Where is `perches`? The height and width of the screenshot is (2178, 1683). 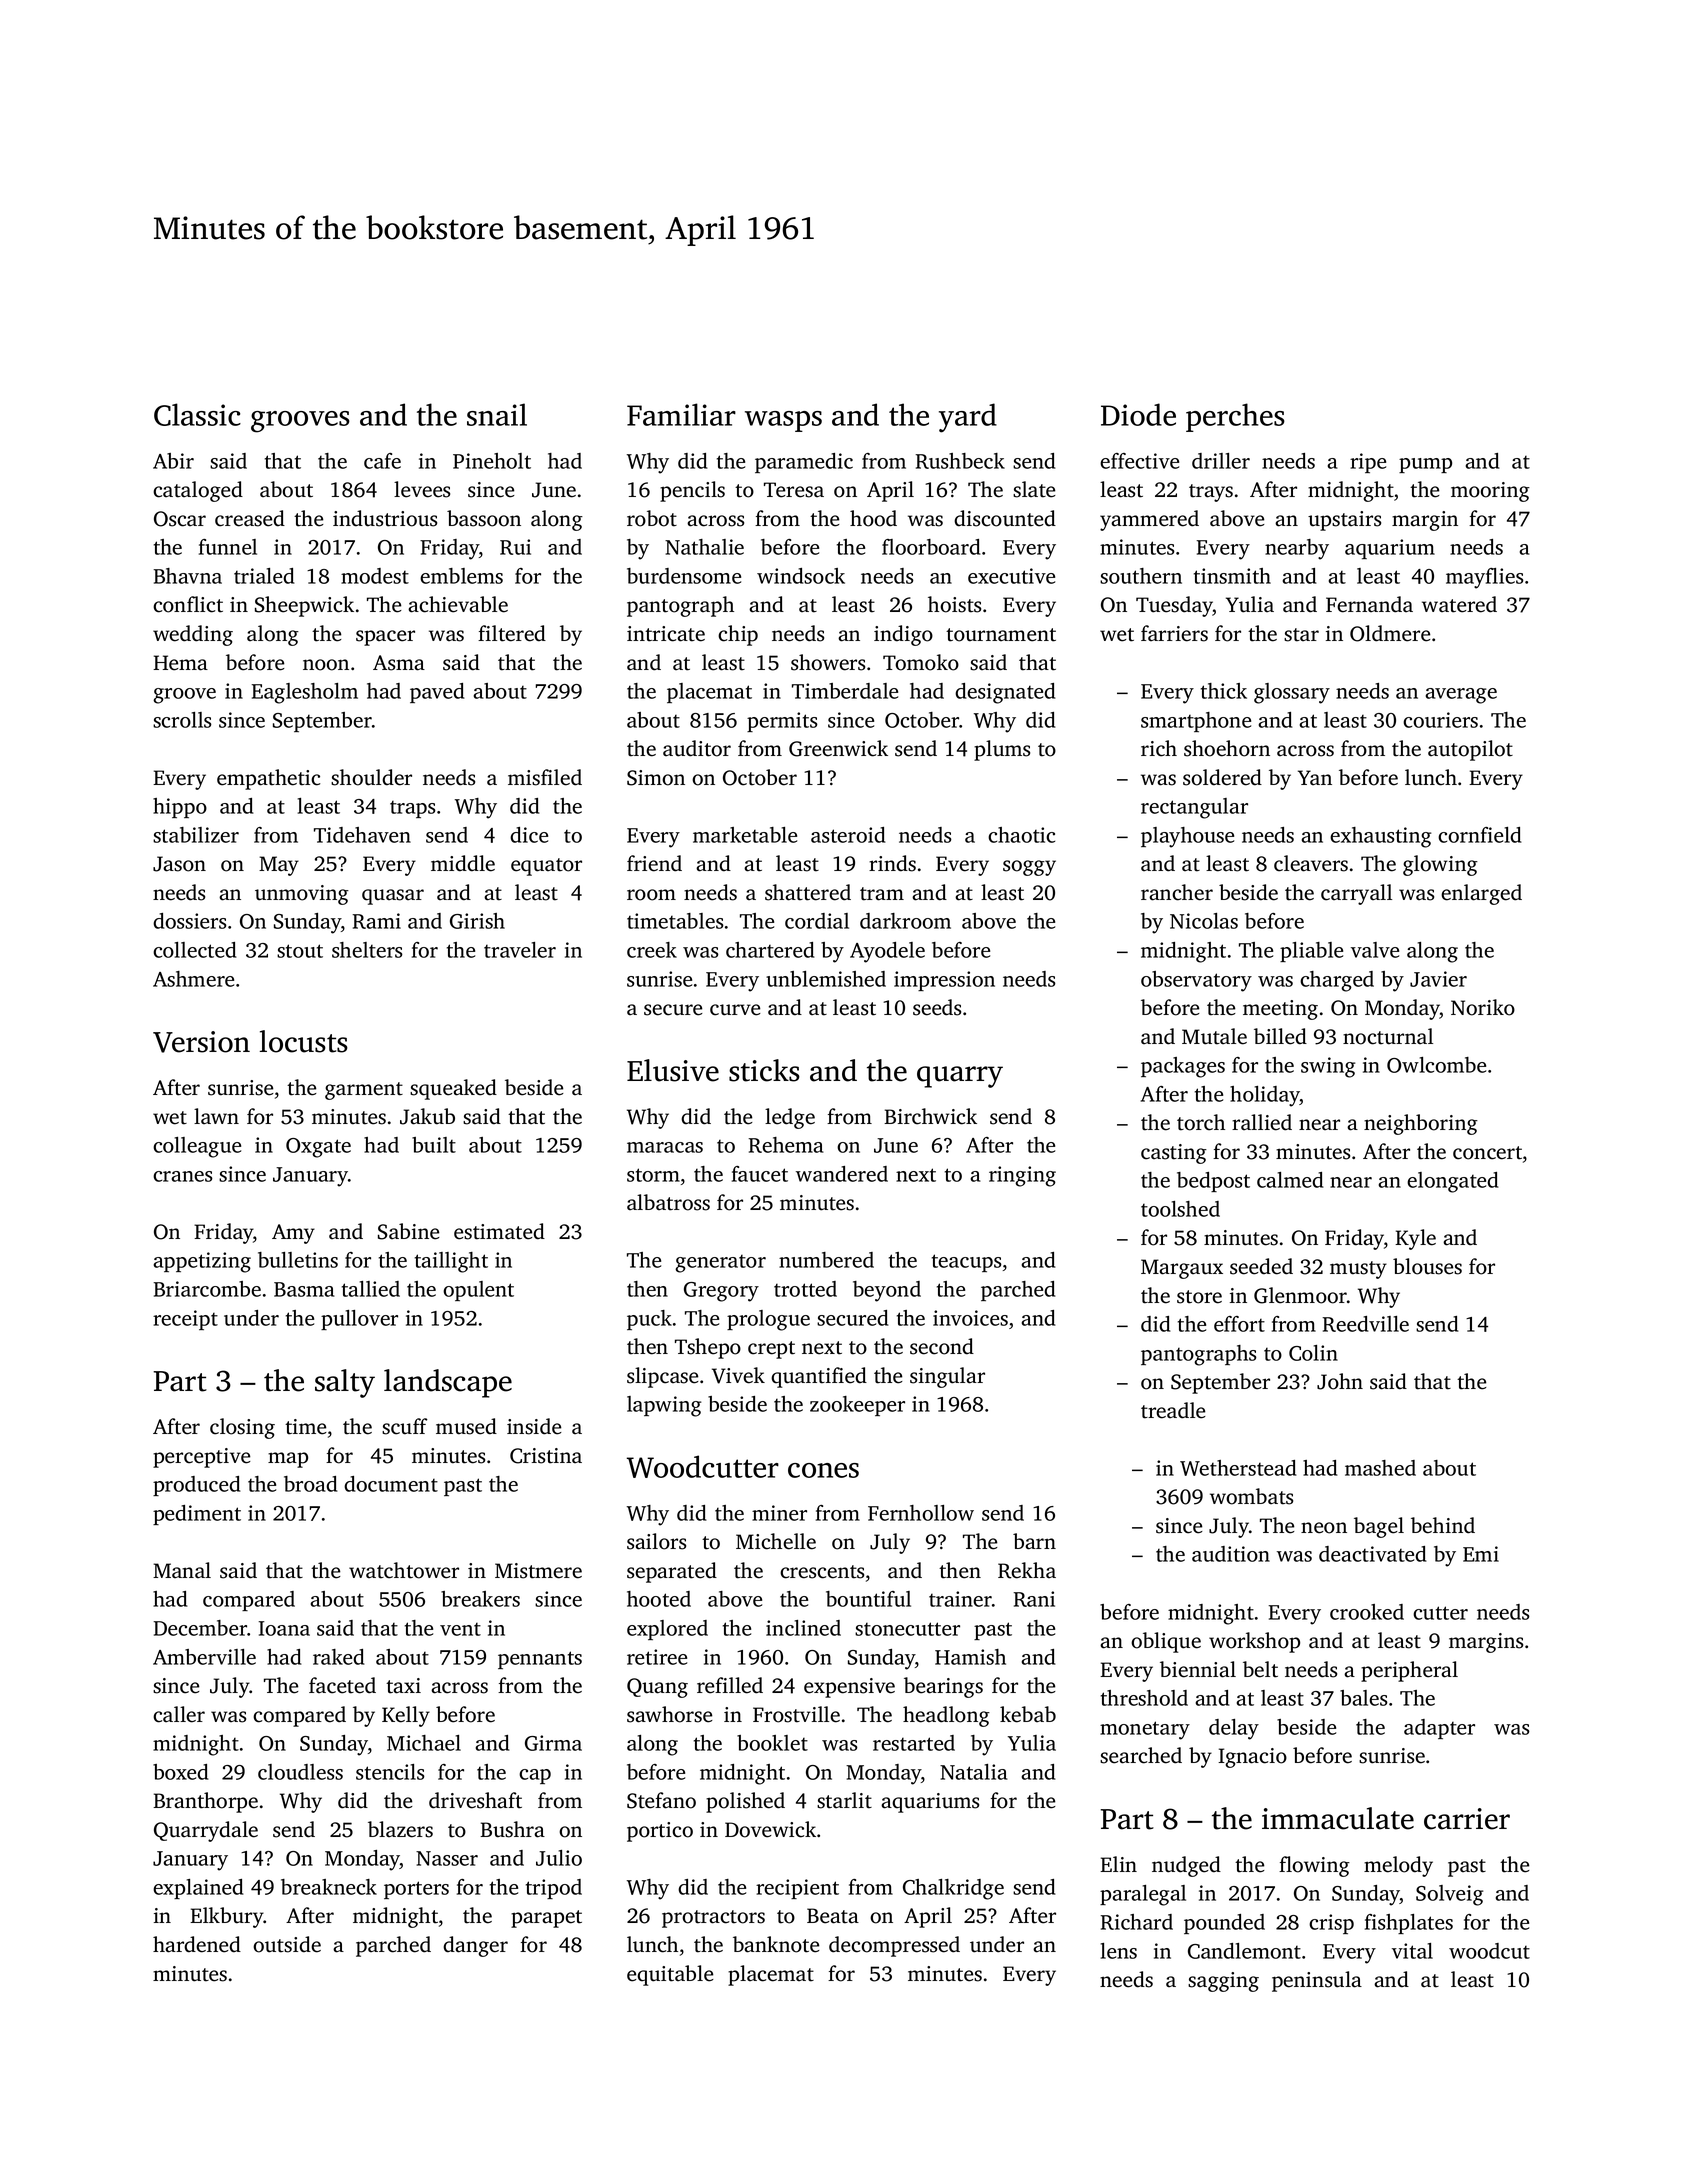
perches is located at coordinates (1235, 417).
